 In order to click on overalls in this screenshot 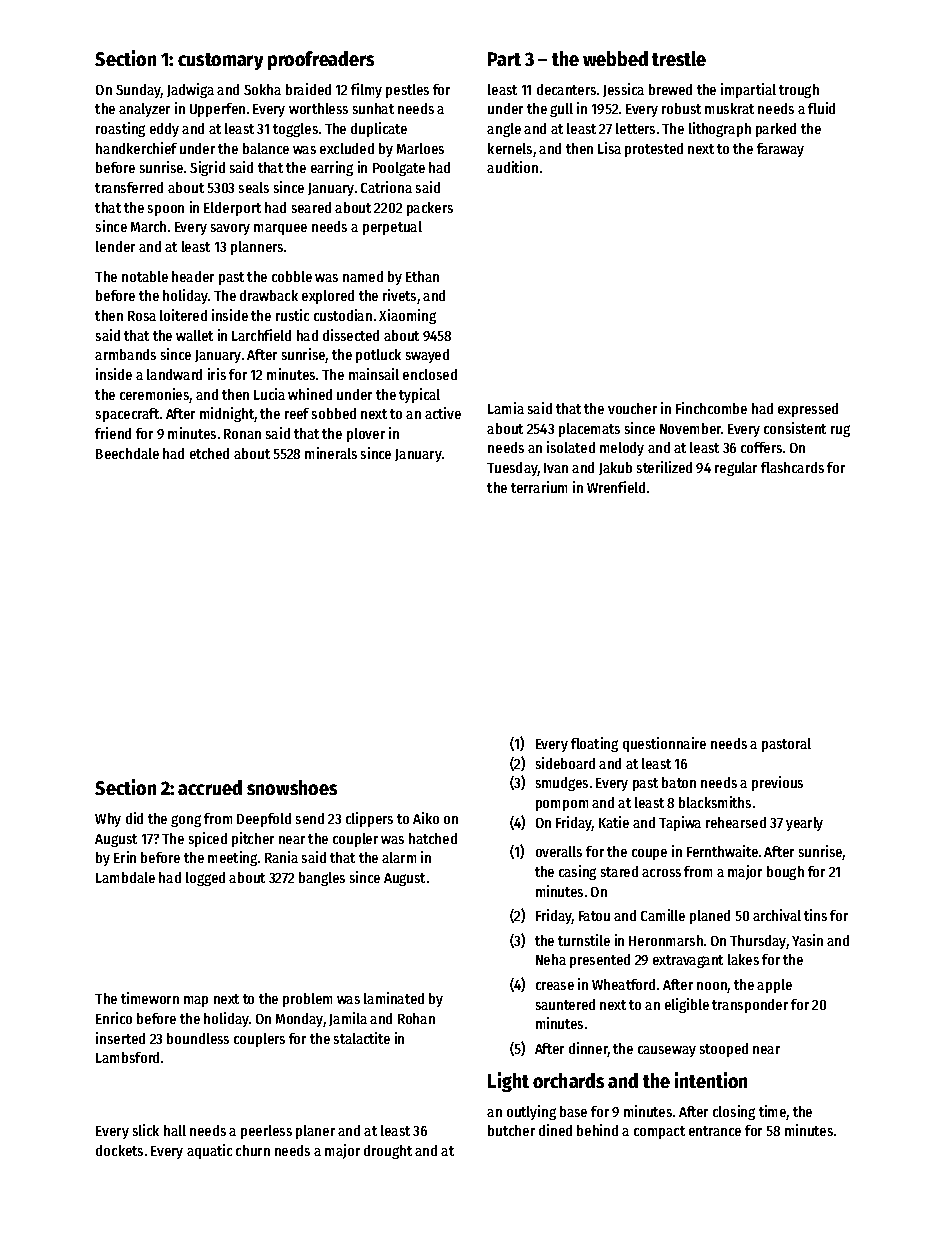, I will do `click(559, 851)`.
